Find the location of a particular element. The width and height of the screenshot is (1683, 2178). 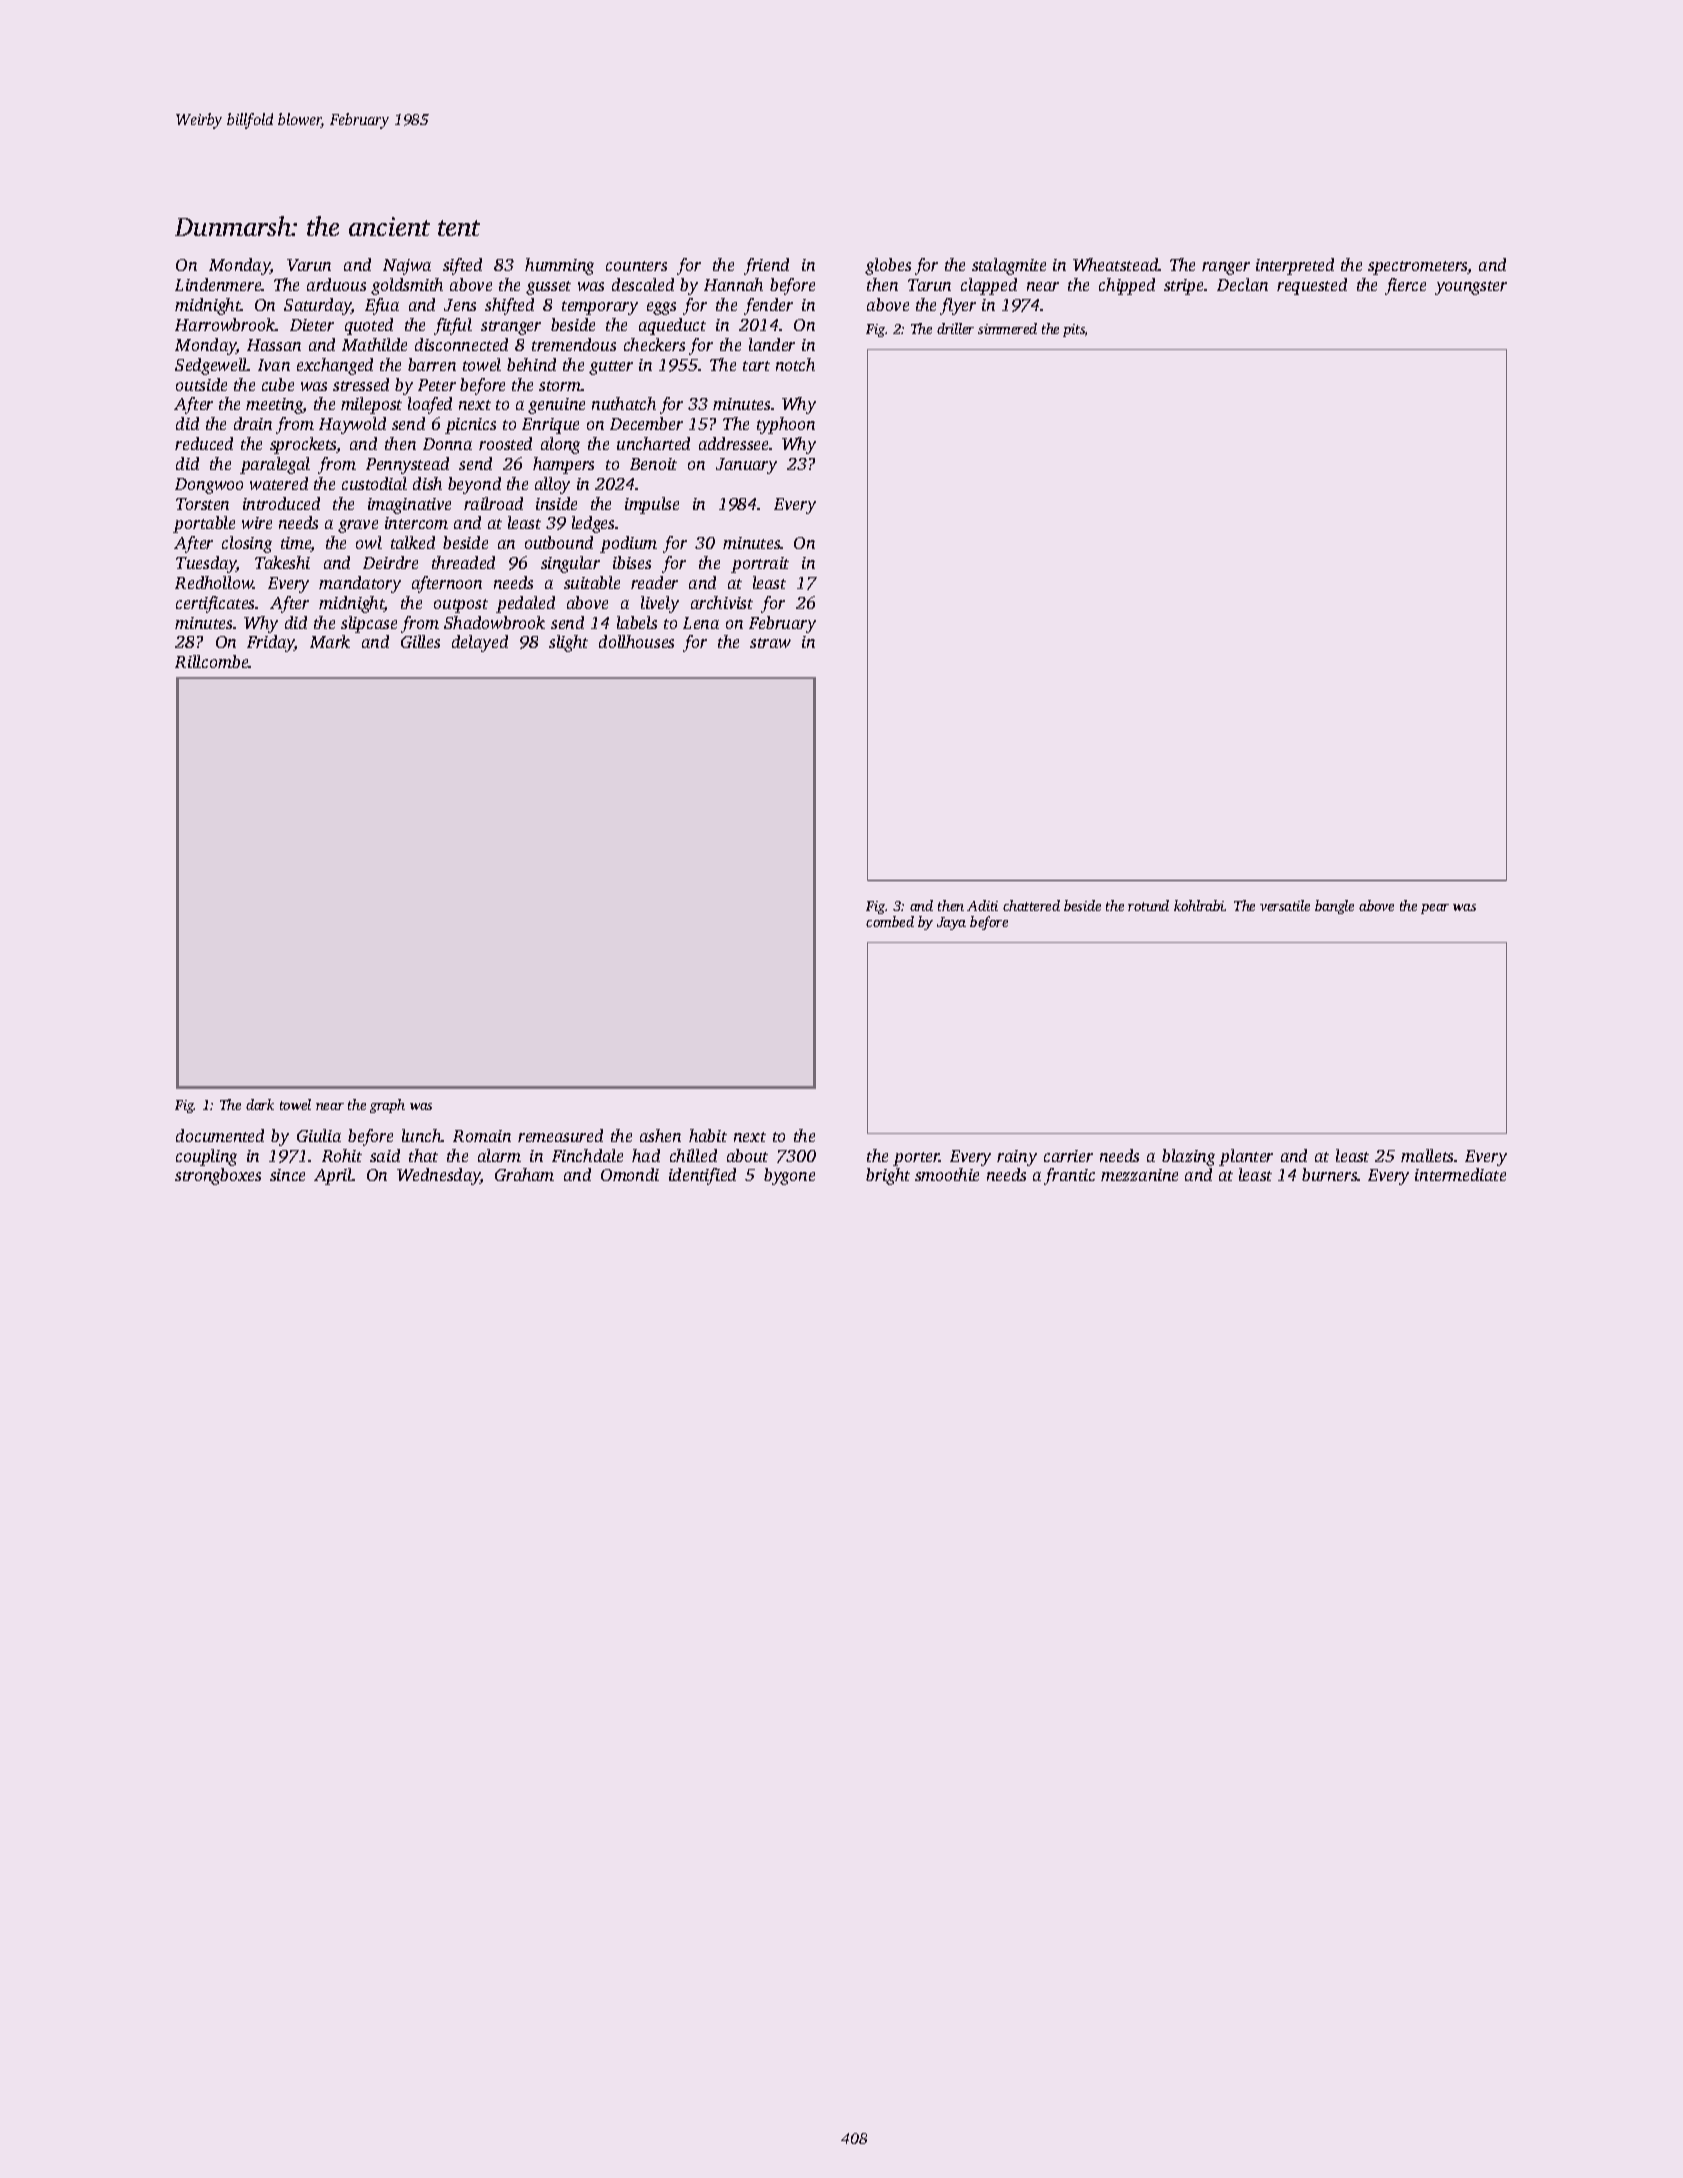

Varun is located at coordinates (309, 265).
